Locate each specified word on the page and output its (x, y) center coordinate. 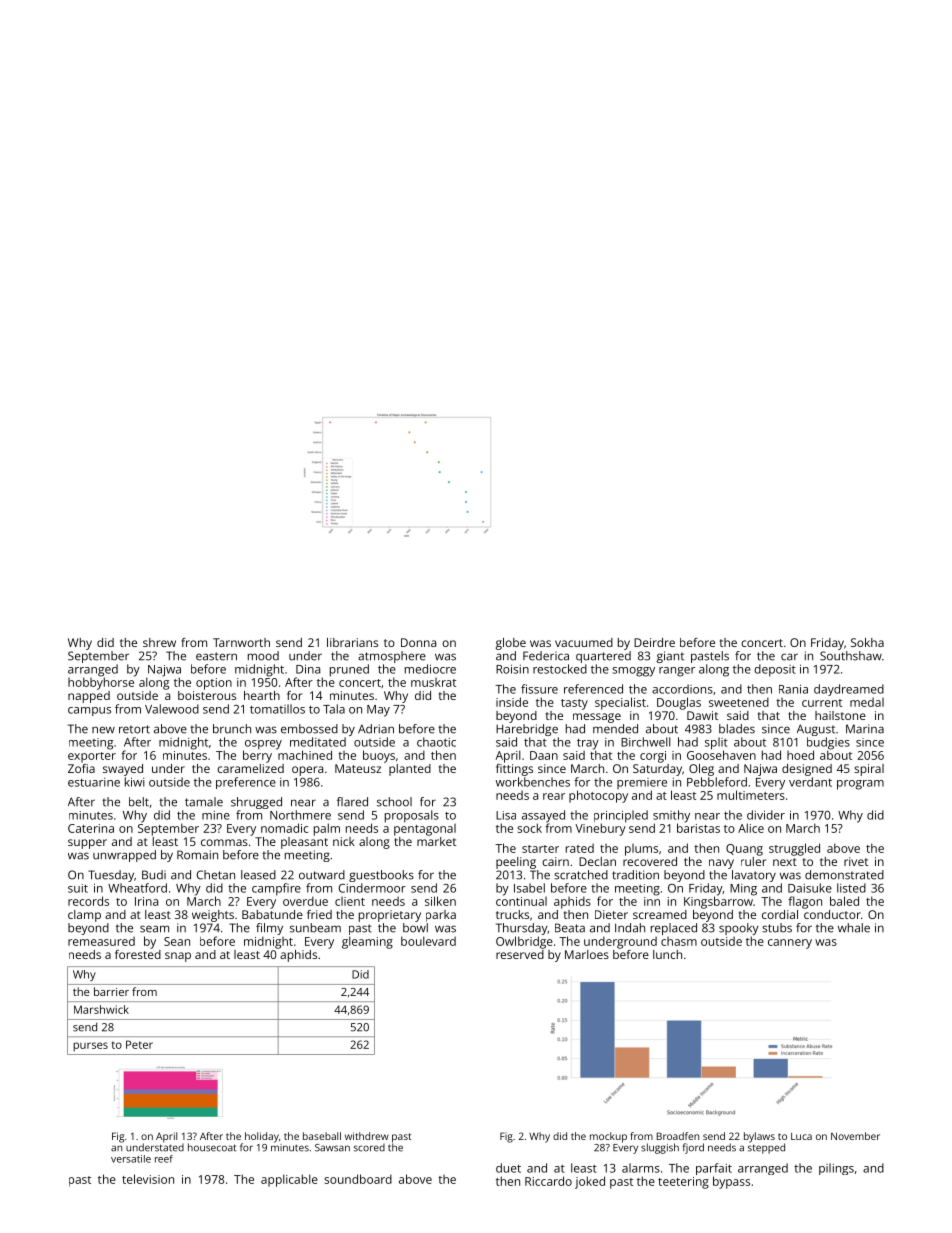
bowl (415, 928)
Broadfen (677, 1136)
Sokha (867, 642)
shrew (159, 642)
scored (369, 1148)
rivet (856, 861)
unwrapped (124, 856)
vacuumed (584, 642)
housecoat (212, 1147)
